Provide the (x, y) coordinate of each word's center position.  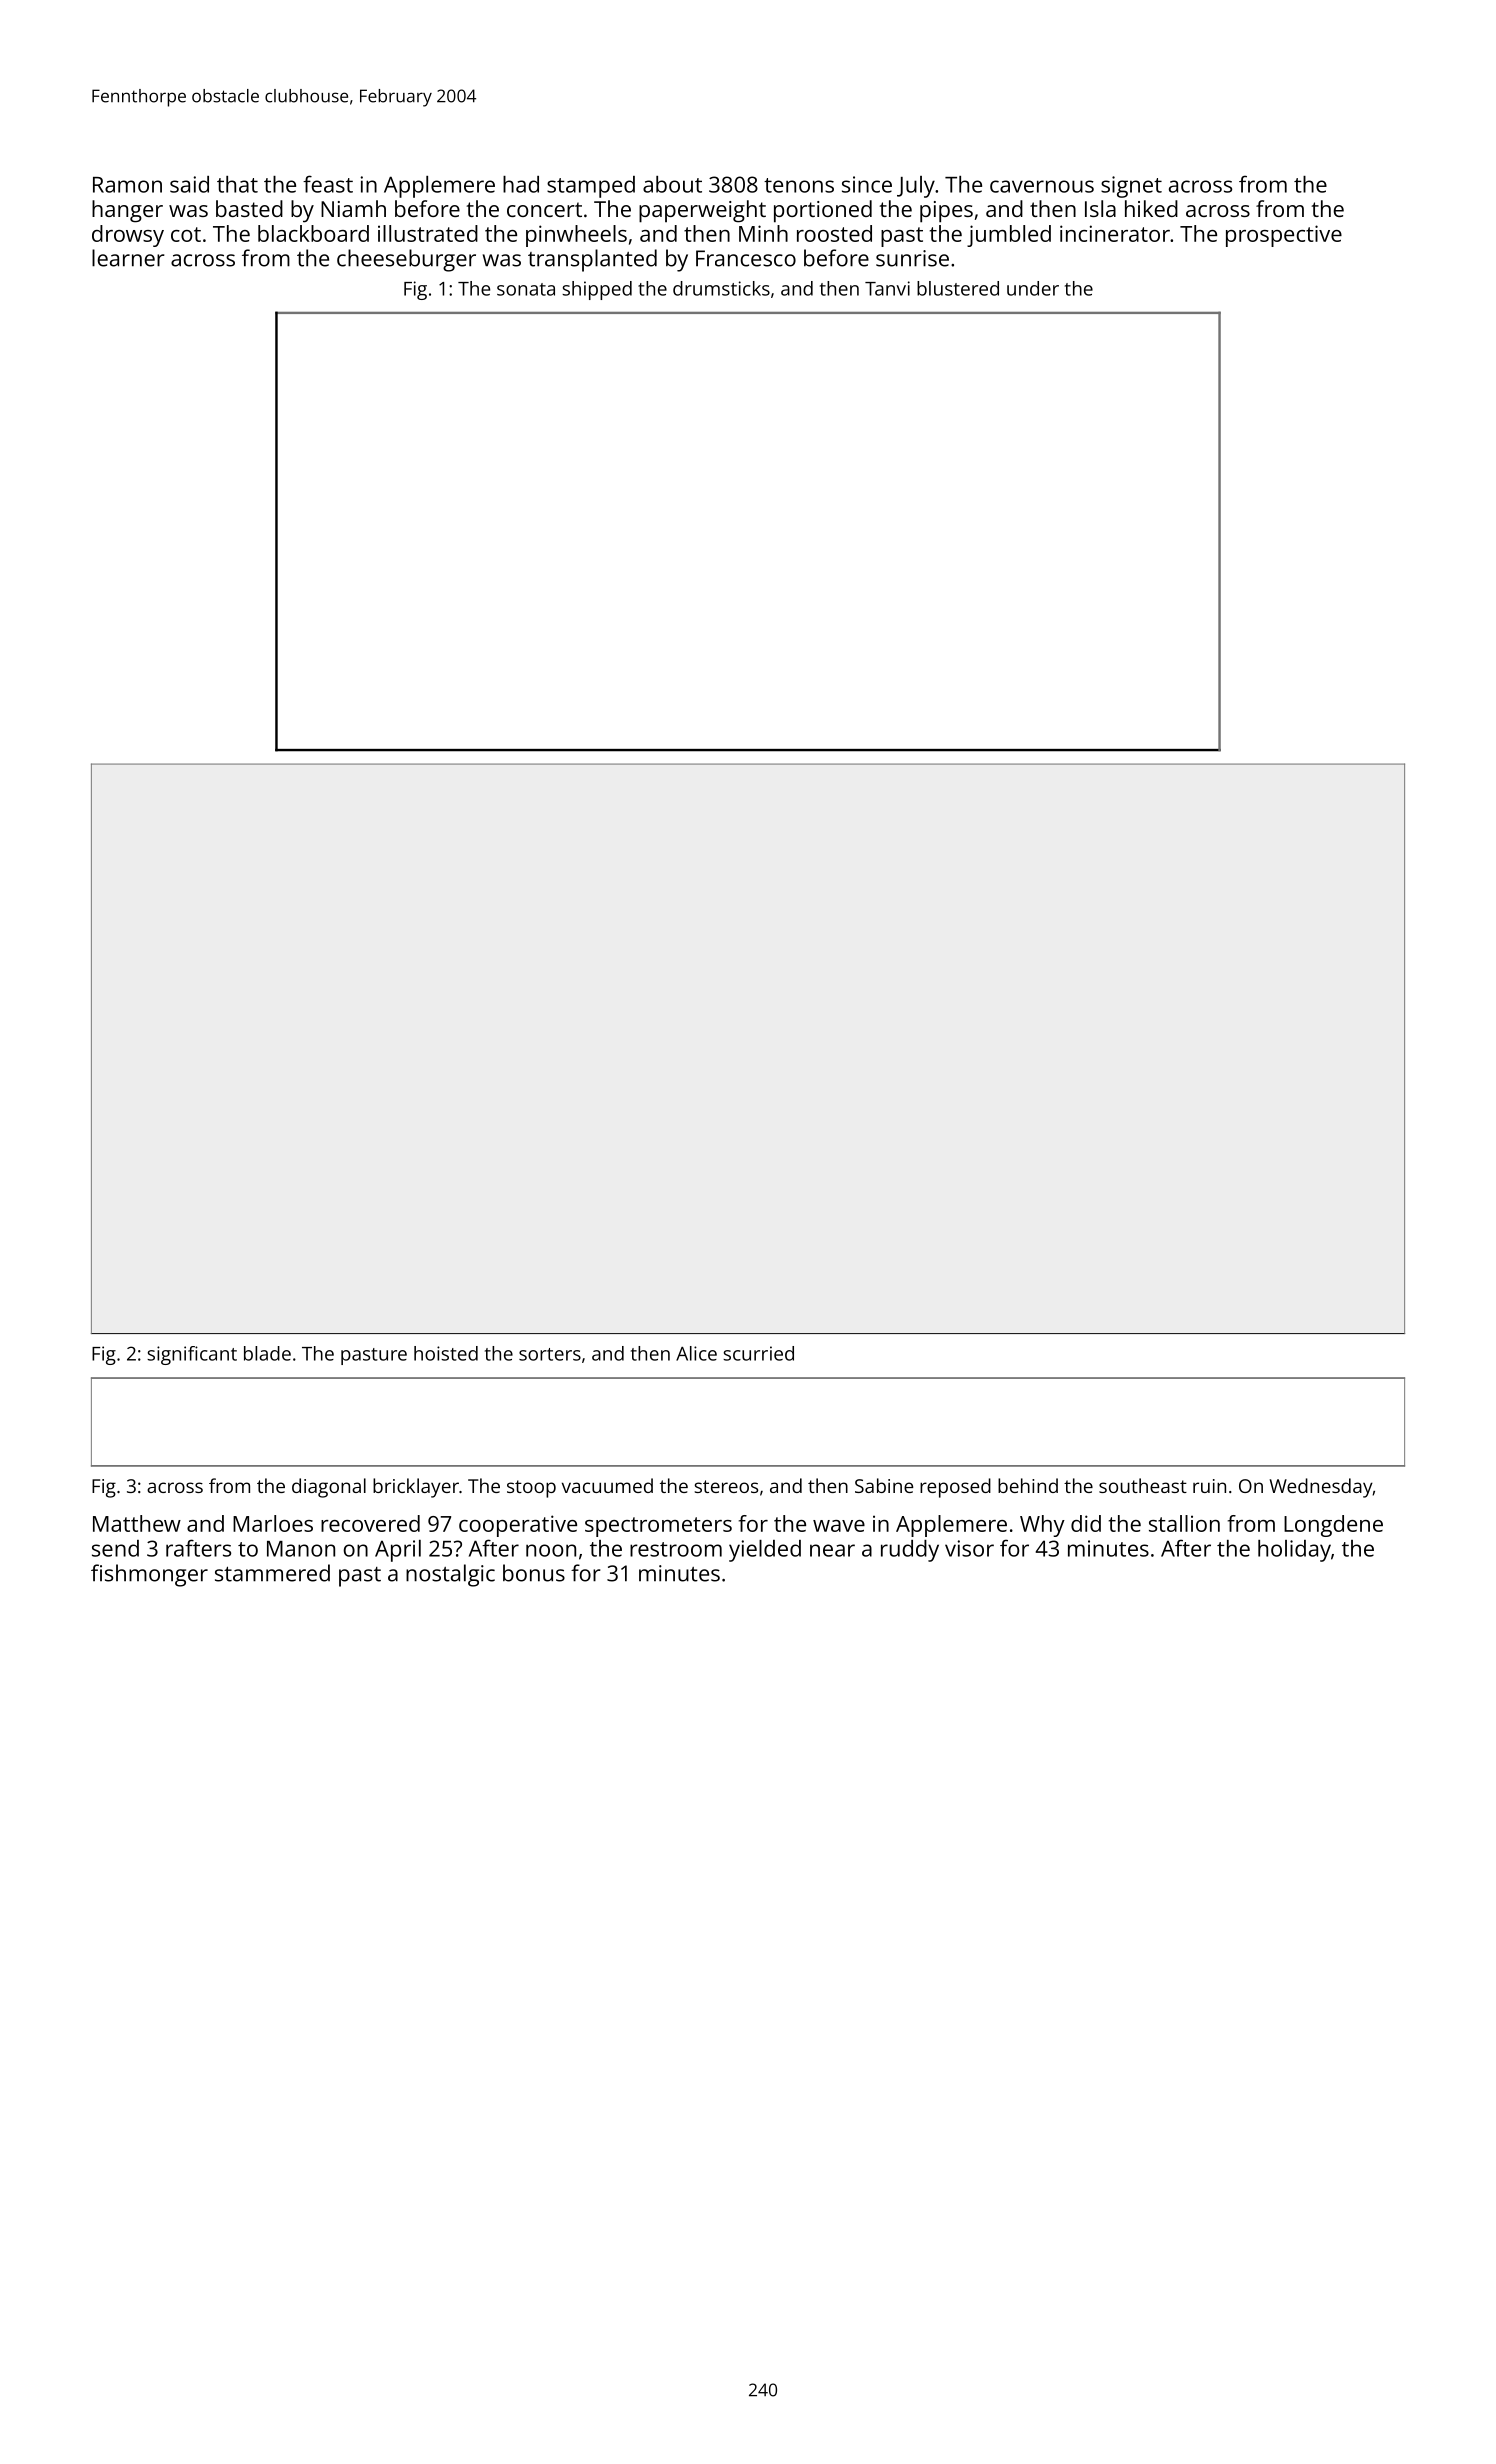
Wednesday (1321, 1488)
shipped (597, 290)
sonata (526, 289)
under (1033, 288)
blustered (958, 288)
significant (192, 1355)
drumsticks (721, 288)
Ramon (127, 185)
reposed (955, 1488)
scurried (758, 1353)
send (115, 1548)
